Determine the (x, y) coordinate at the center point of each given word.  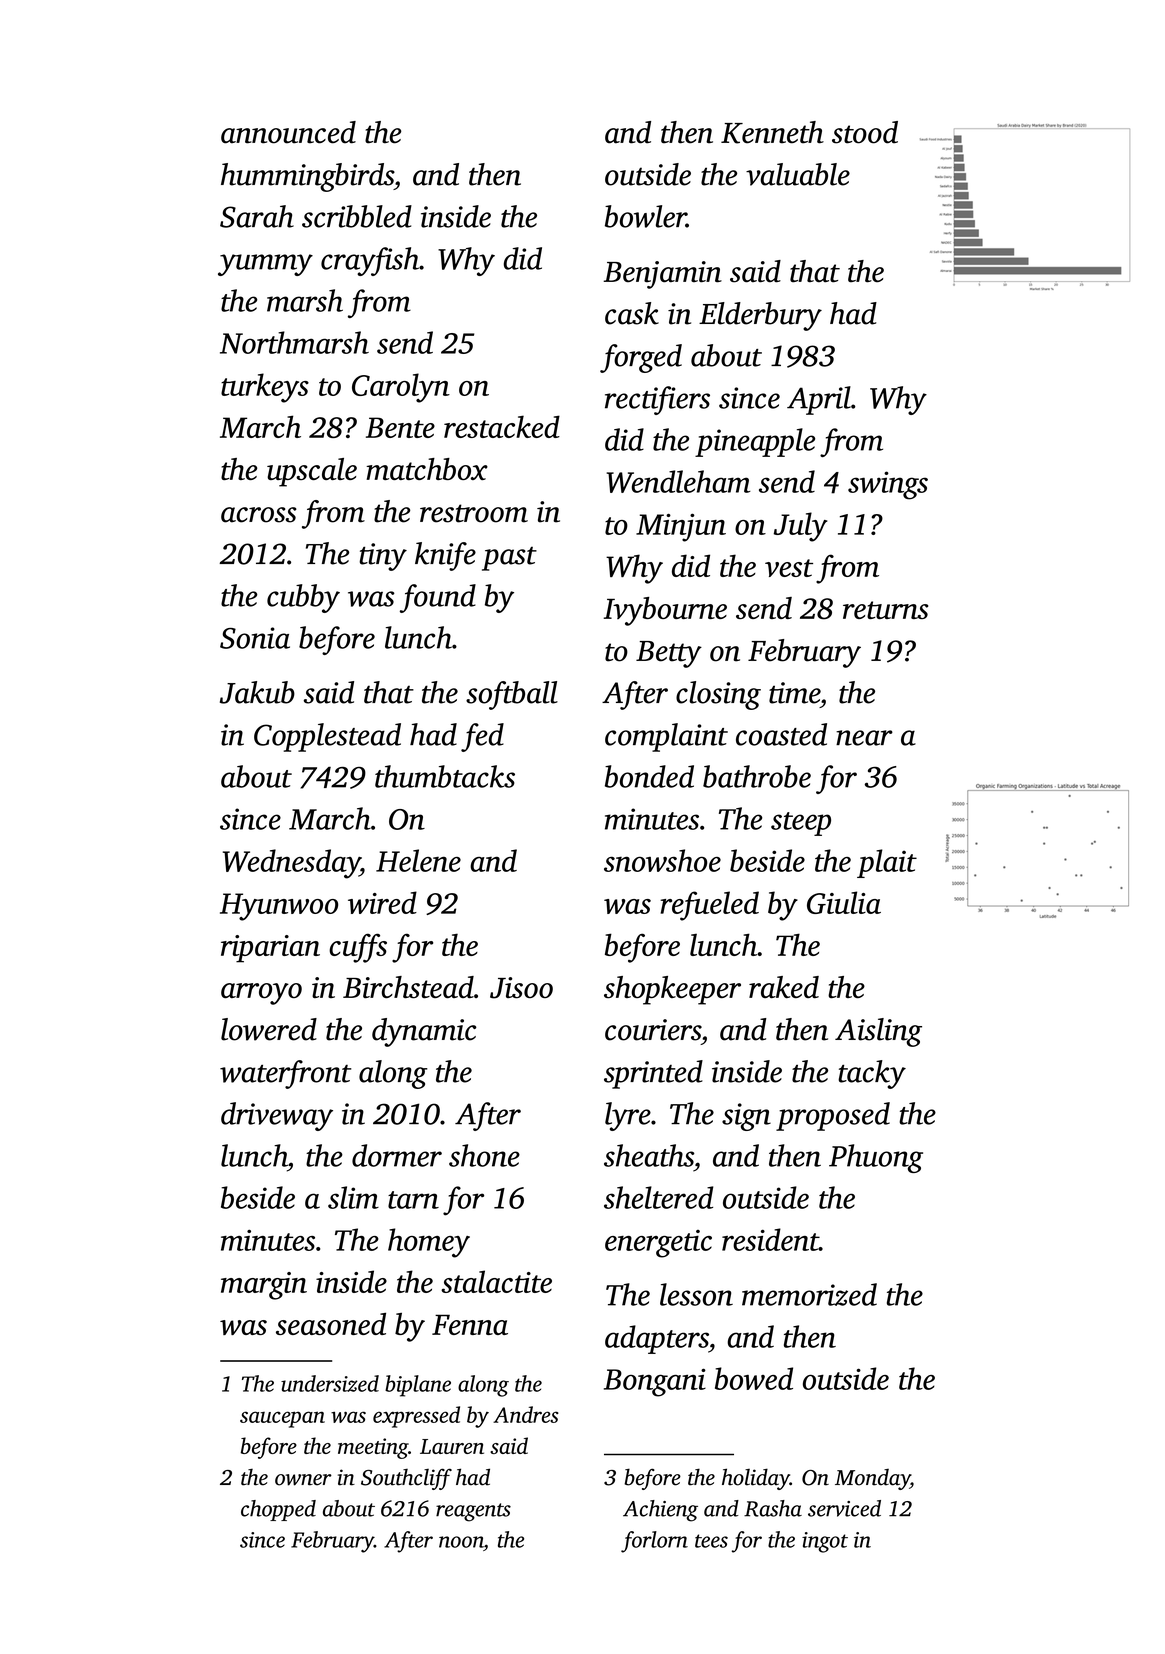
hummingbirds (307, 177)
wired (382, 902)
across (259, 515)
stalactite (496, 1281)
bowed (754, 1378)
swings (888, 485)
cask (632, 313)
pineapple (755, 442)
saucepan (282, 1419)
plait (887, 863)
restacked (502, 426)
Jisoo (521, 988)
